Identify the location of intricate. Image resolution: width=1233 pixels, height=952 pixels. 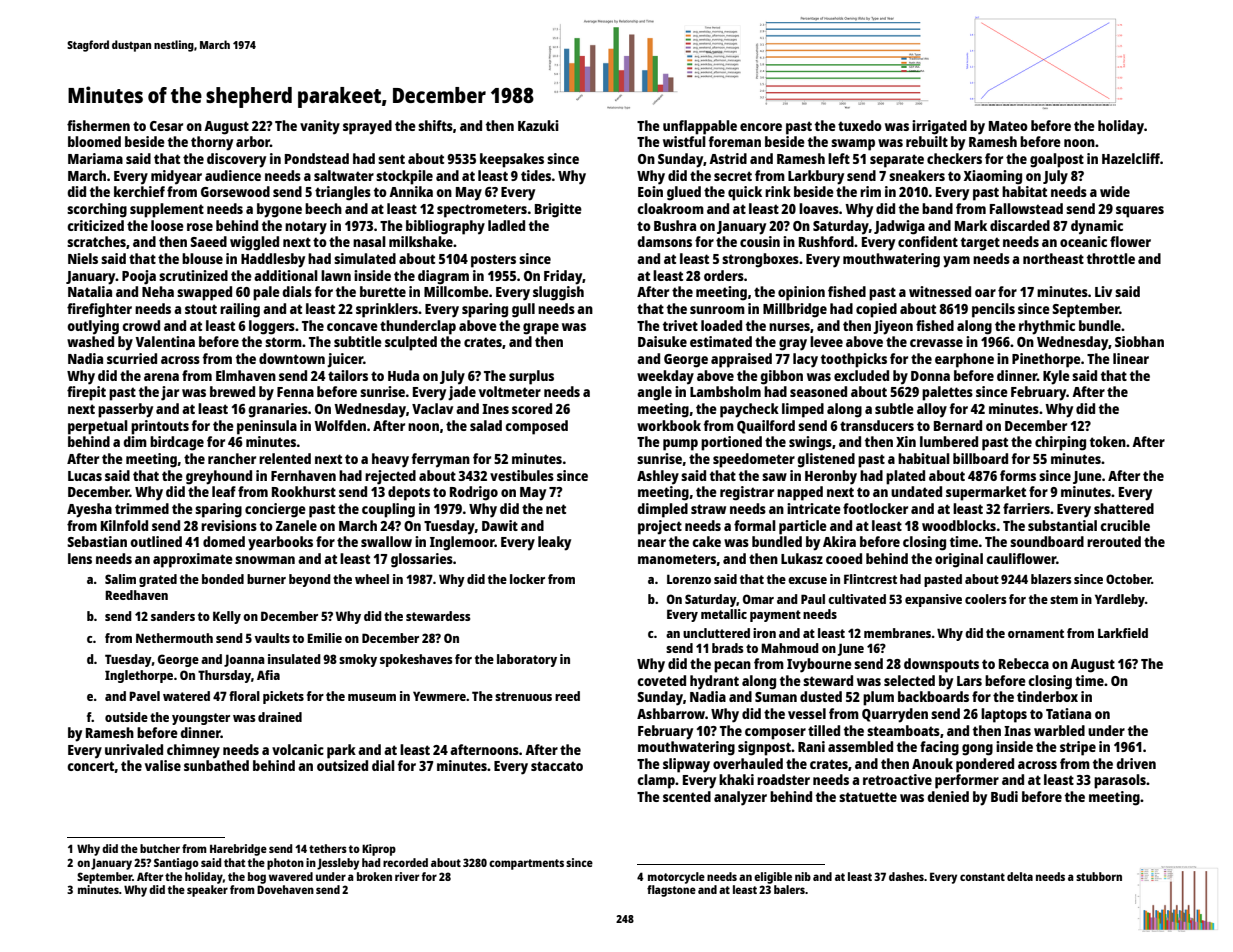
(814, 508).
